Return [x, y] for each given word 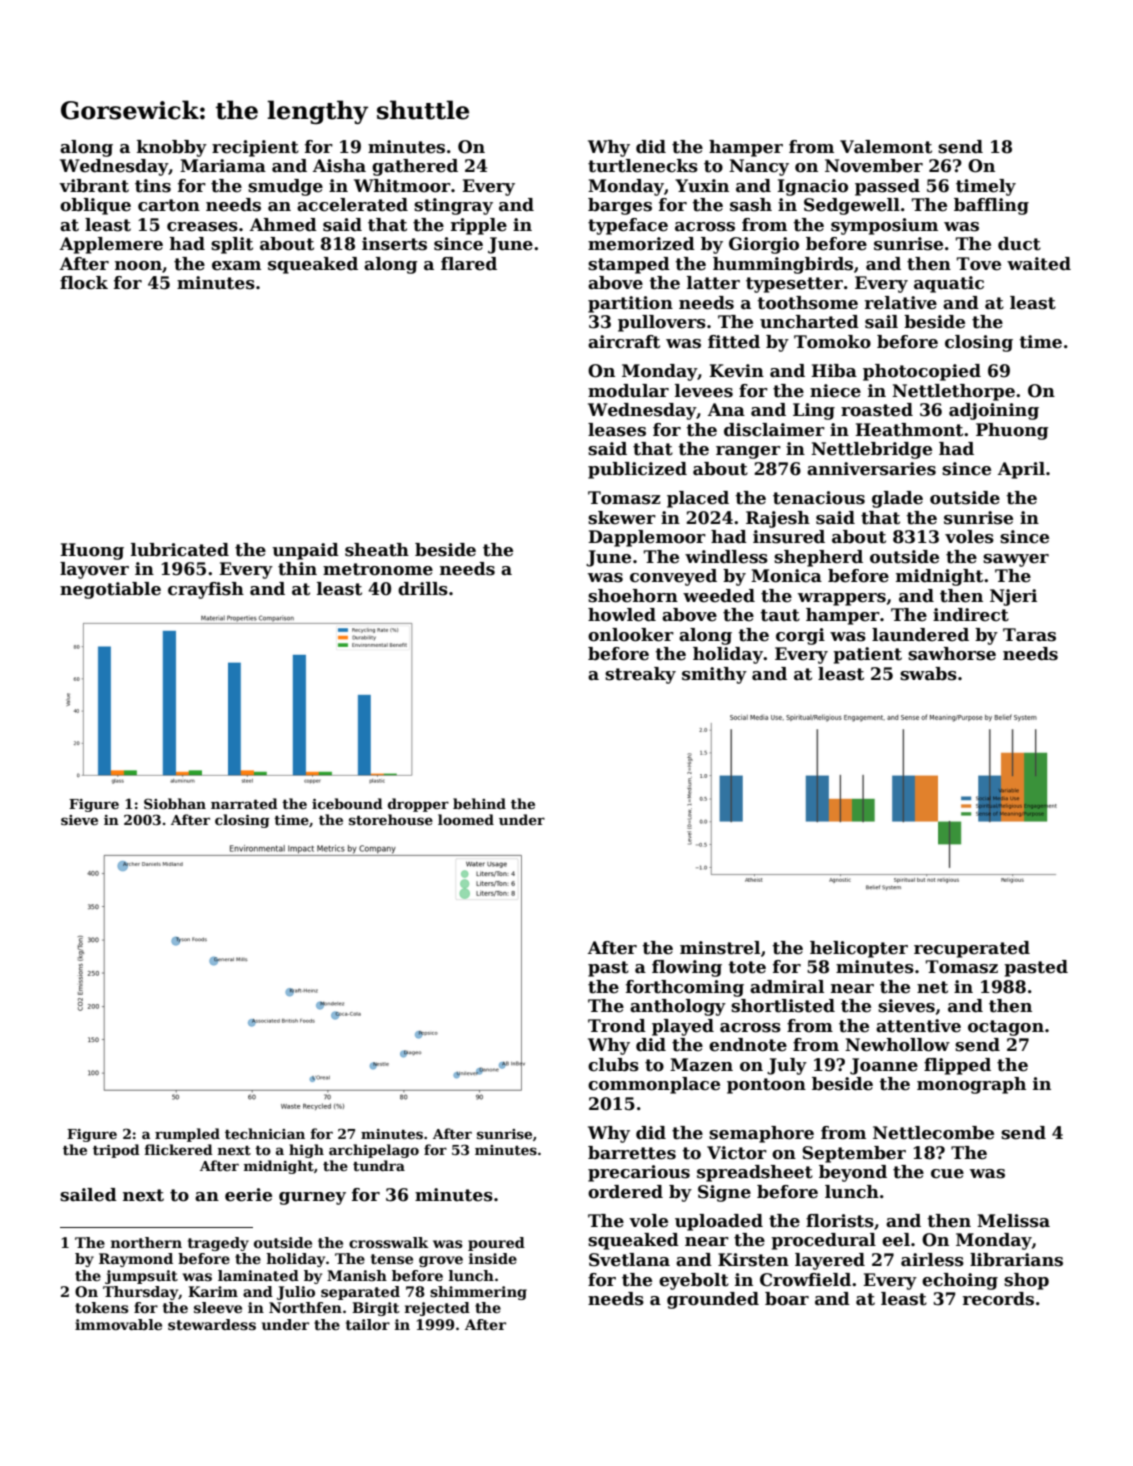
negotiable [110, 590]
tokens [101, 1307]
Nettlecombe [933, 1133]
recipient [255, 148]
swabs [928, 674]
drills [423, 589]
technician [265, 1133]
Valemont [886, 147]
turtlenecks [643, 166]
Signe [724, 1193]
